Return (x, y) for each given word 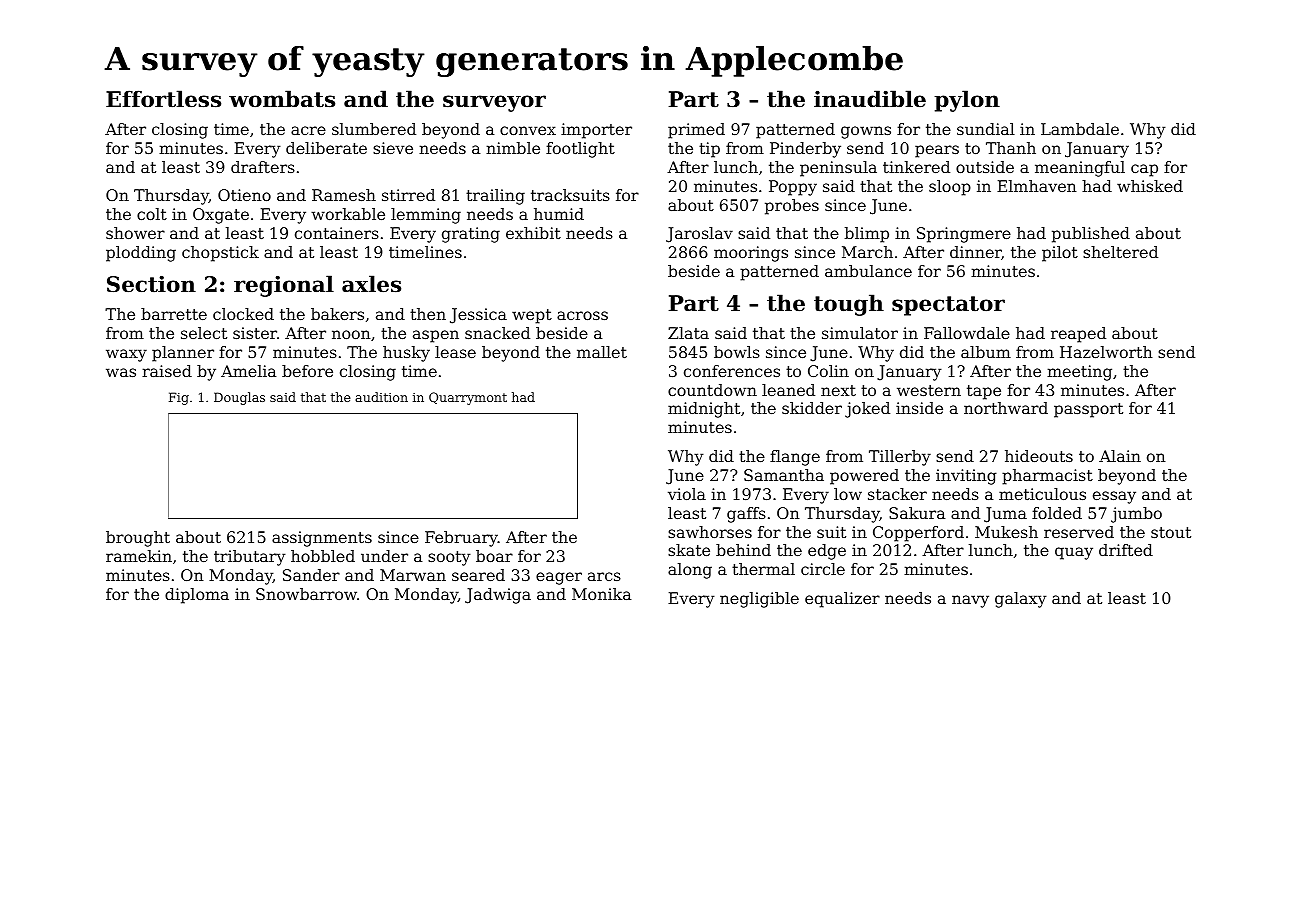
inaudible (870, 99)
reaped (1078, 335)
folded (1057, 513)
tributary (250, 558)
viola (687, 494)
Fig (179, 398)
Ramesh (344, 195)
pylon (967, 101)
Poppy (793, 188)
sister (255, 333)
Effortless (163, 99)
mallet (602, 352)
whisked (1150, 186)
